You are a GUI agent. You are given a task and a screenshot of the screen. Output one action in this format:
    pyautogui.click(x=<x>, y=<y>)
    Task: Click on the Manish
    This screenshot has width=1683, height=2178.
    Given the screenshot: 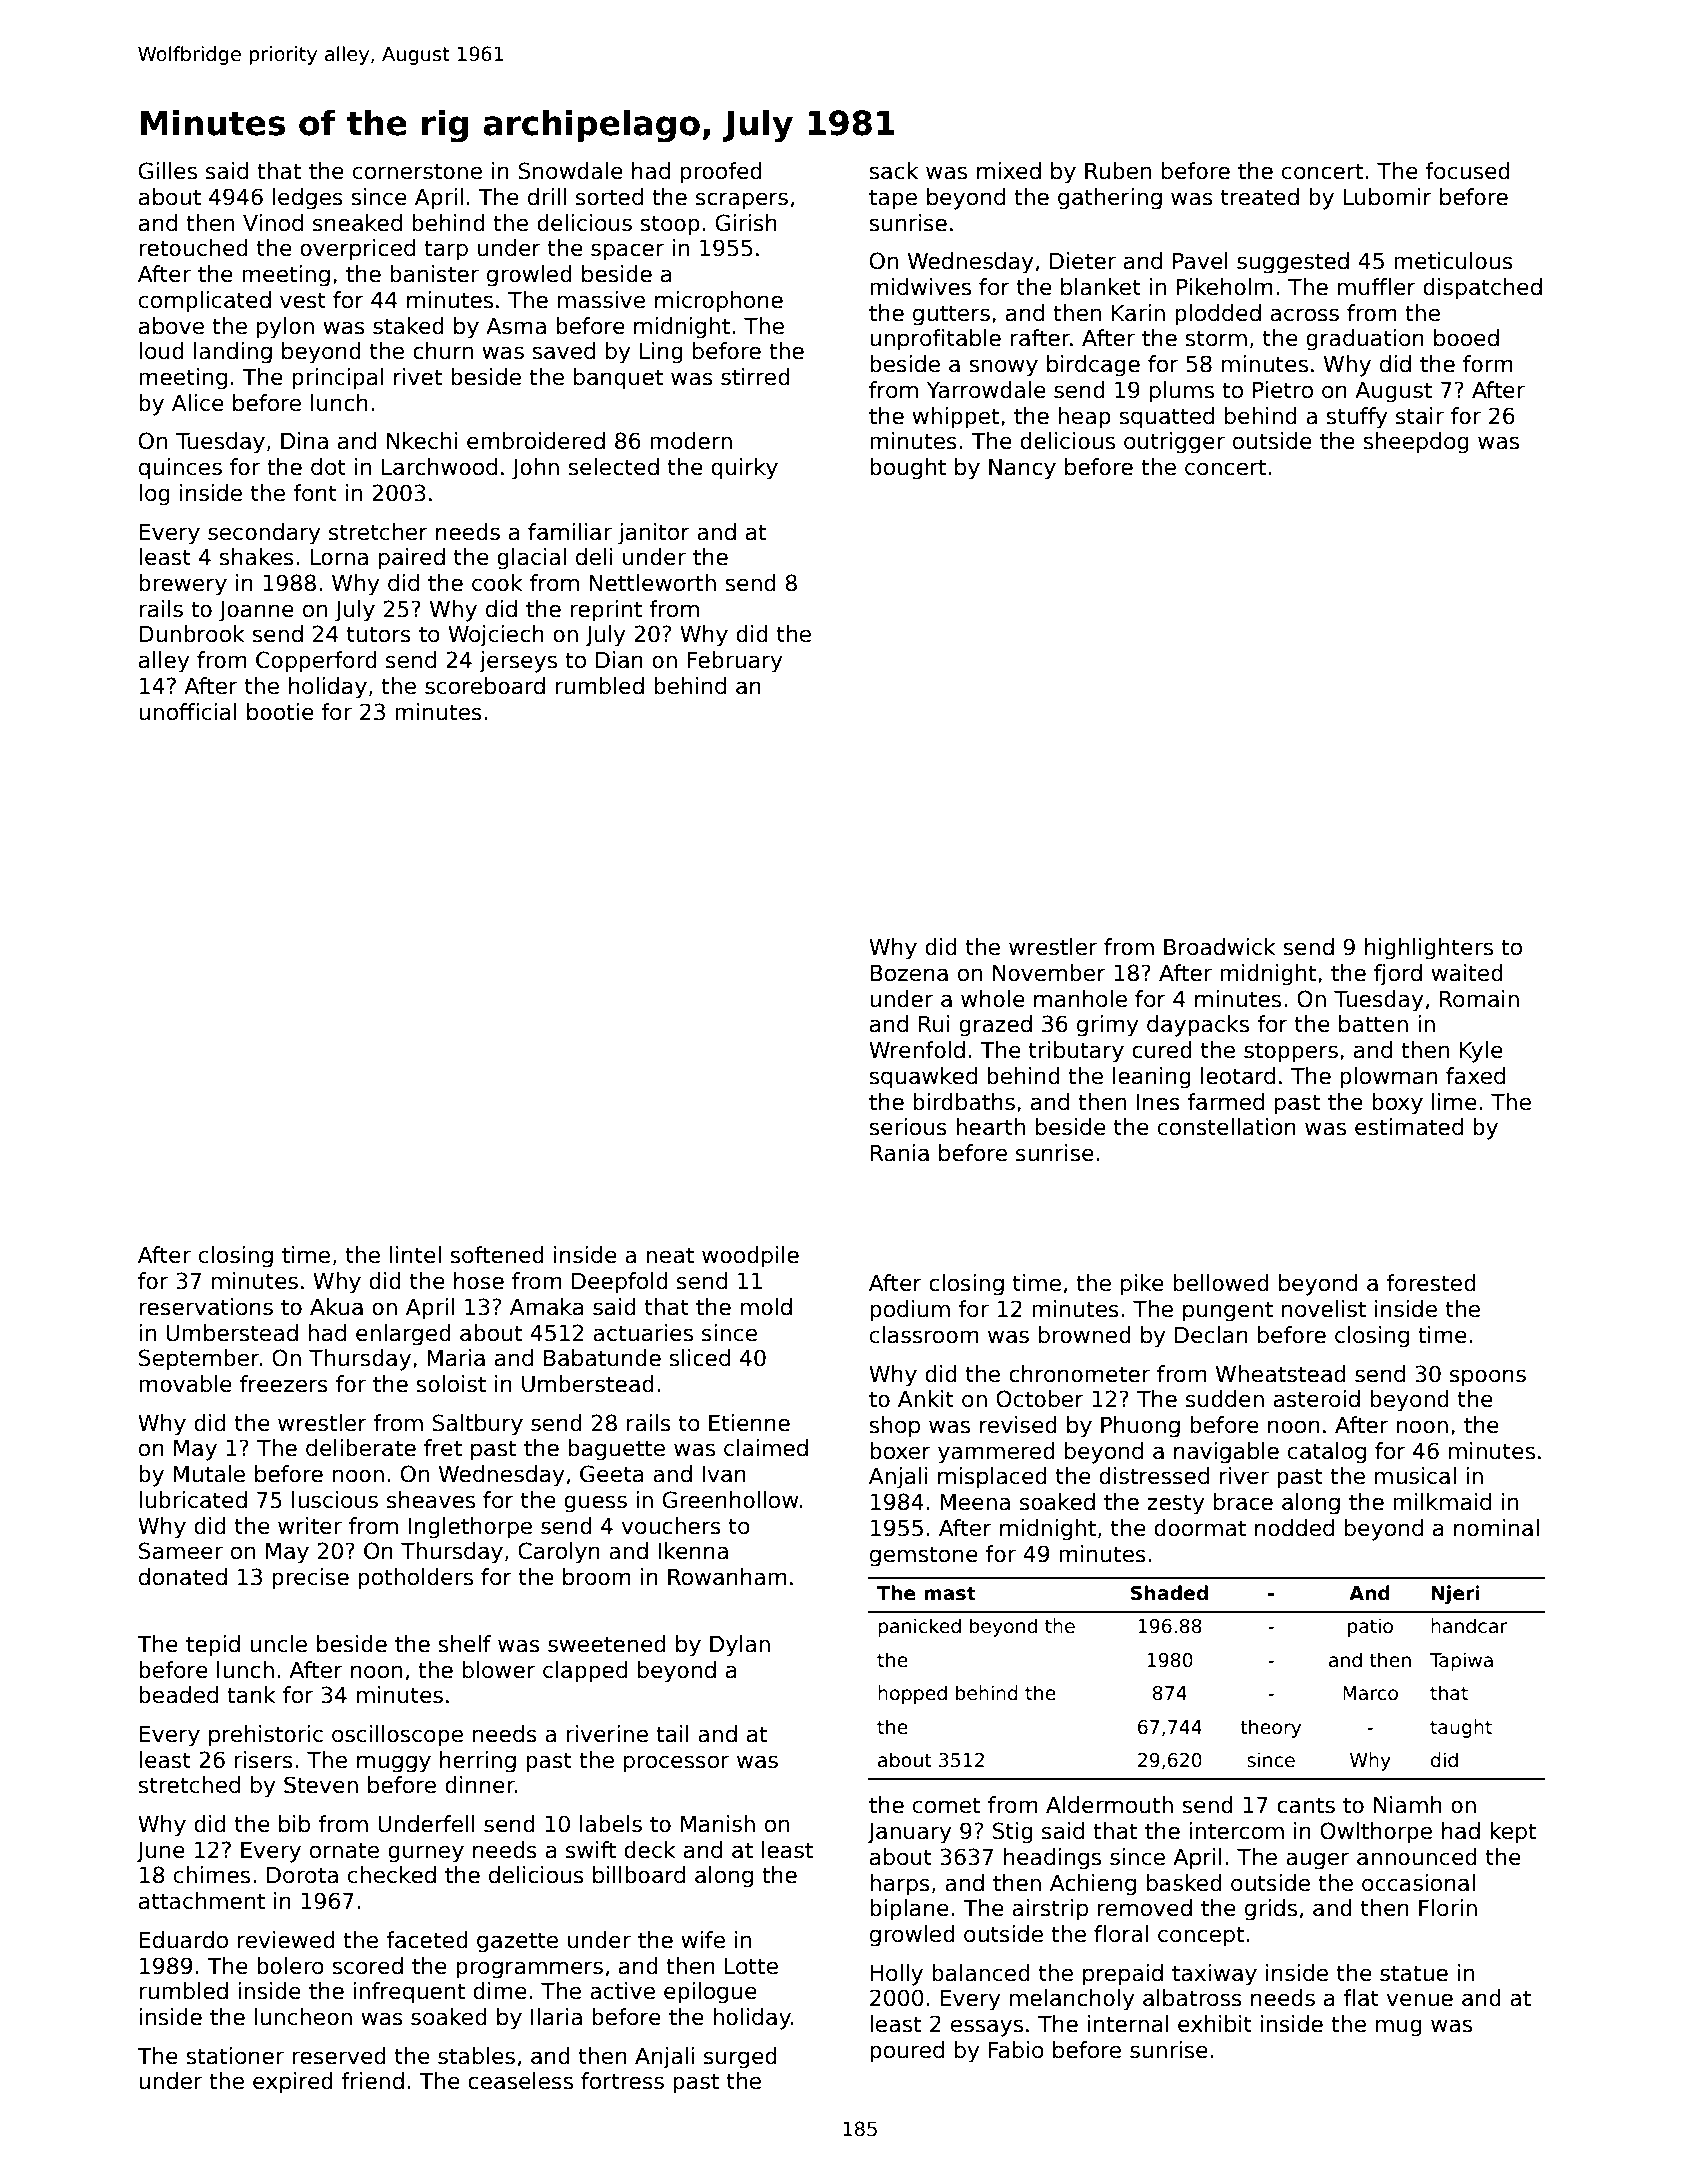 What is the action you would take?
    pyautogui.click(x=718, y=1824)
